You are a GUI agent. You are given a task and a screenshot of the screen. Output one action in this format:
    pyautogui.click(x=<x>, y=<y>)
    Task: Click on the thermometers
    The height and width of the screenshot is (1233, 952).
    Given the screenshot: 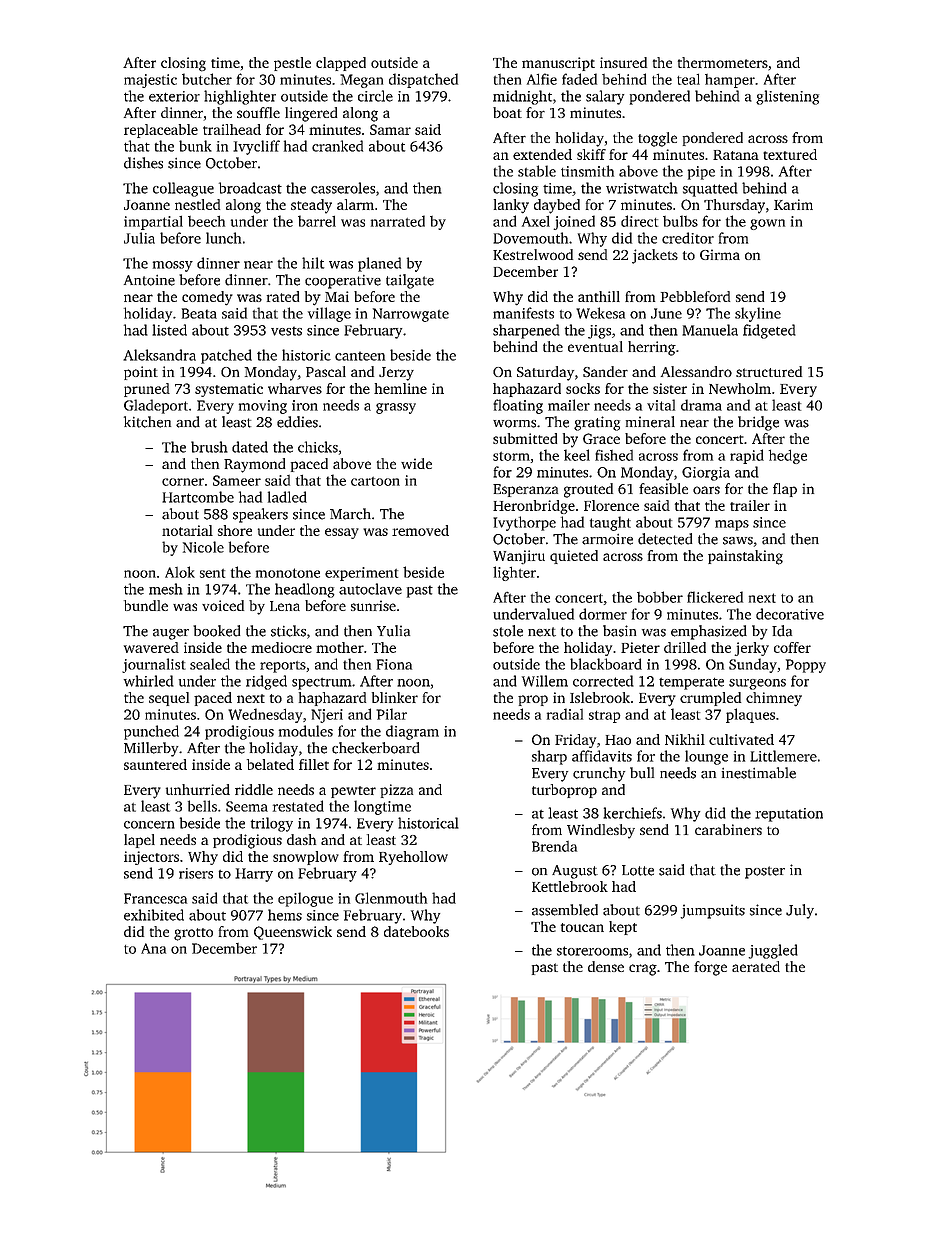 What is the action you would take?
    pyautogui.click(x=723, y=62)
